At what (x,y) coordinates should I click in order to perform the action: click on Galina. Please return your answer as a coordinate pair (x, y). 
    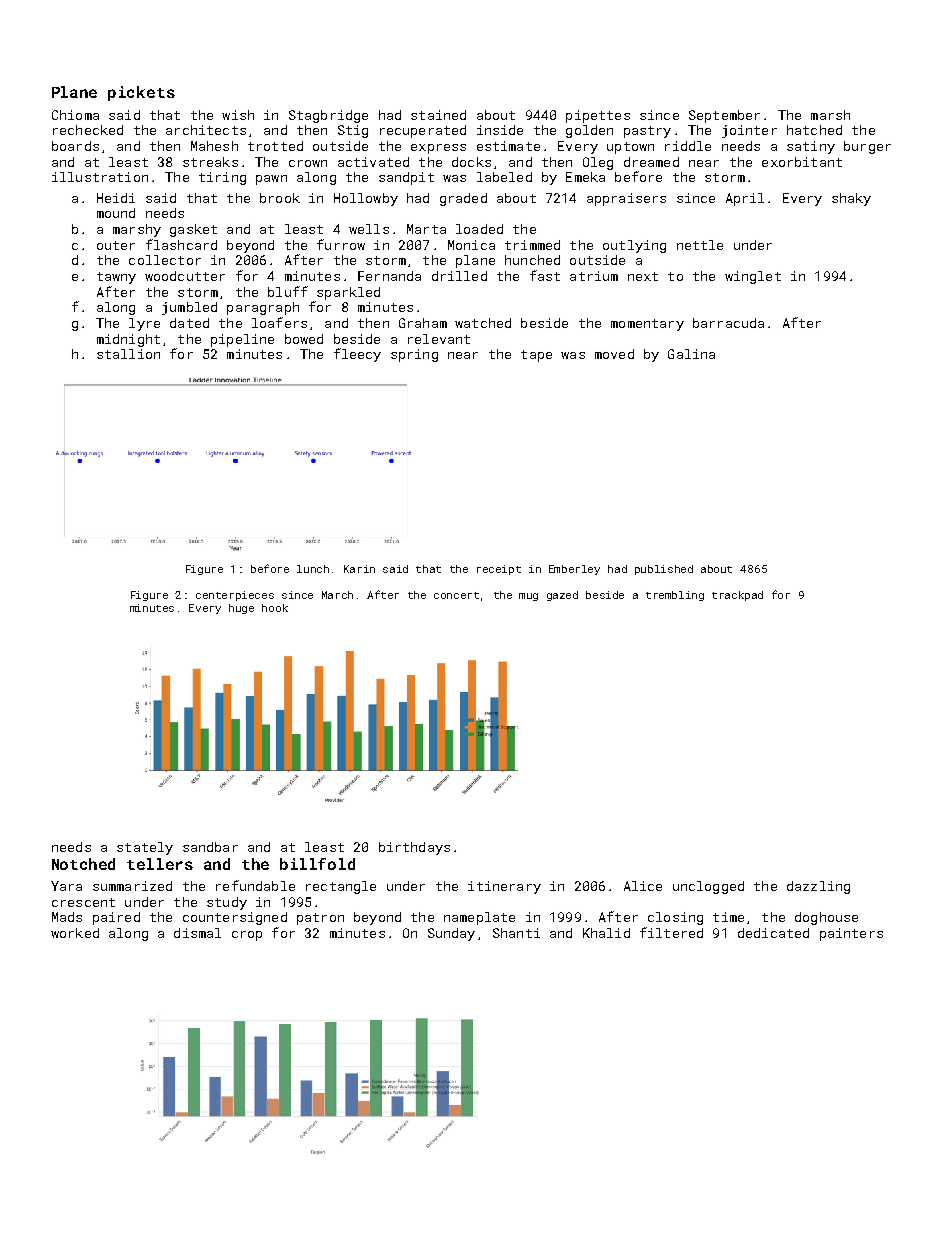
    Looking at the image, I should click on (691, 354).
